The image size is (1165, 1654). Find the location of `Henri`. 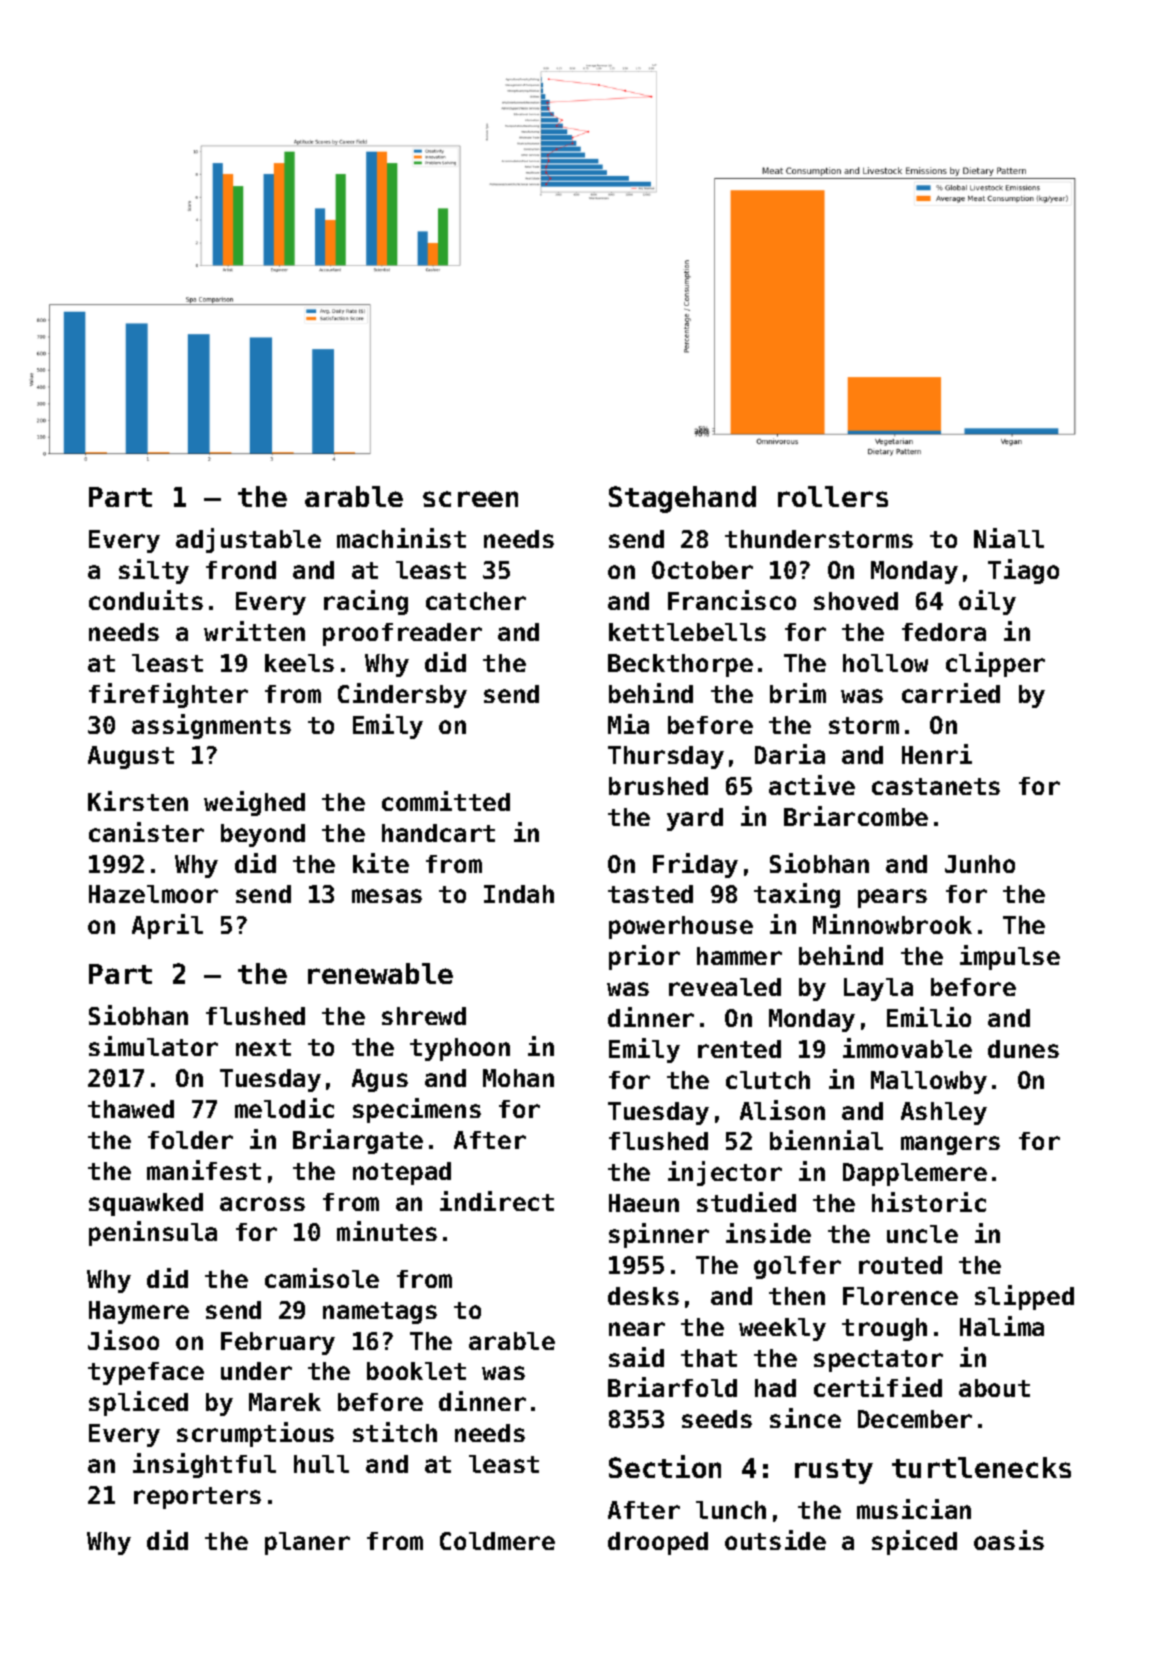

Henri is located at coordinates (937, 754).
